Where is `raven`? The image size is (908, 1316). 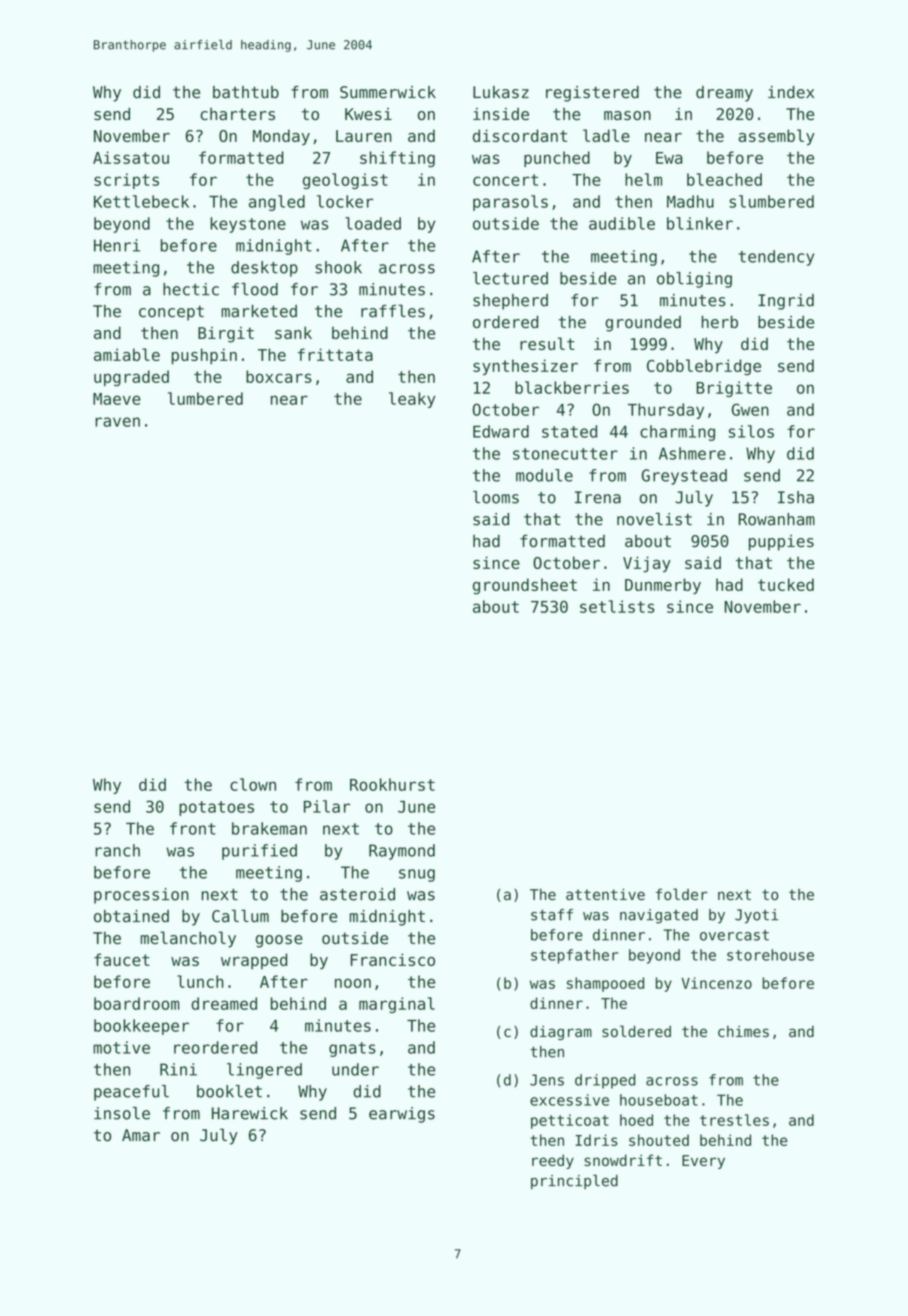
raven is located at coordinates (117, 422).
